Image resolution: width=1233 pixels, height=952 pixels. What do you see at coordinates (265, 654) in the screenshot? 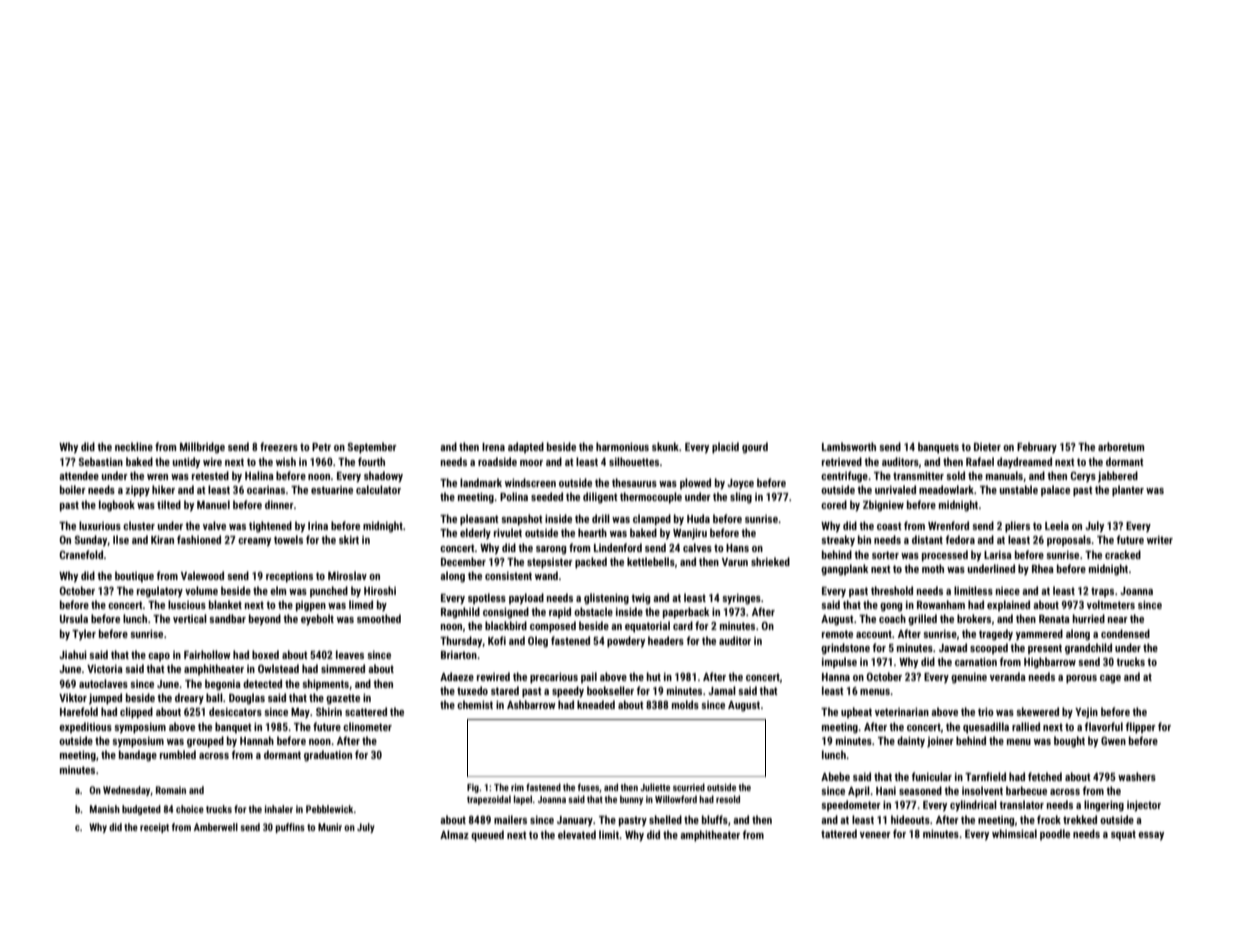
I see `boxed` at bounding box center [265, 654].
